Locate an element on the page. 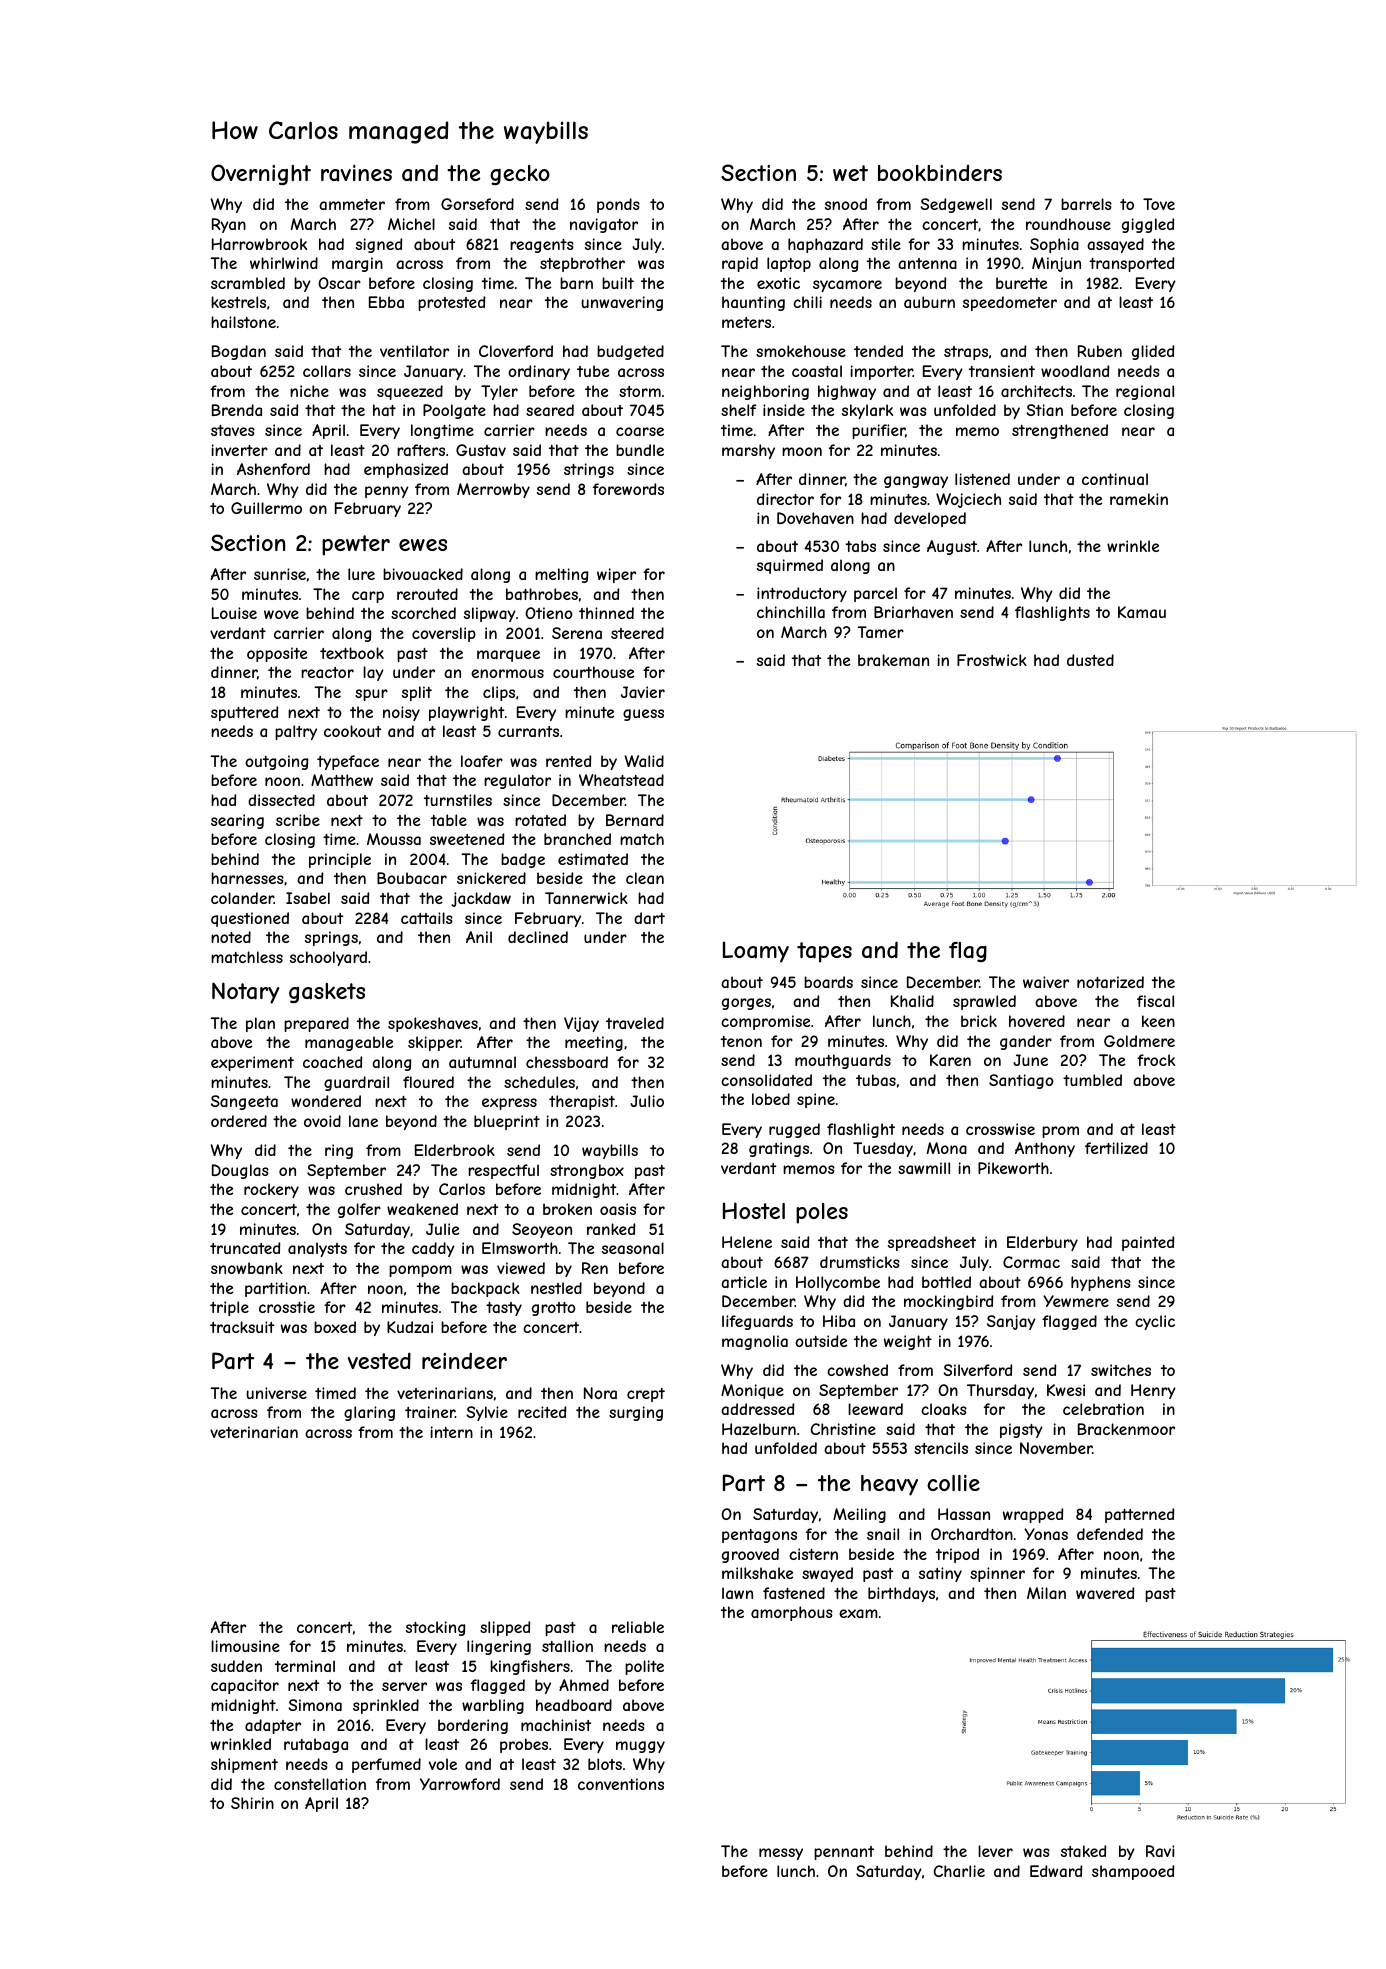 The width and height of the document is (1386, 1969). Edward is located at coordinates (1056, 1871).
